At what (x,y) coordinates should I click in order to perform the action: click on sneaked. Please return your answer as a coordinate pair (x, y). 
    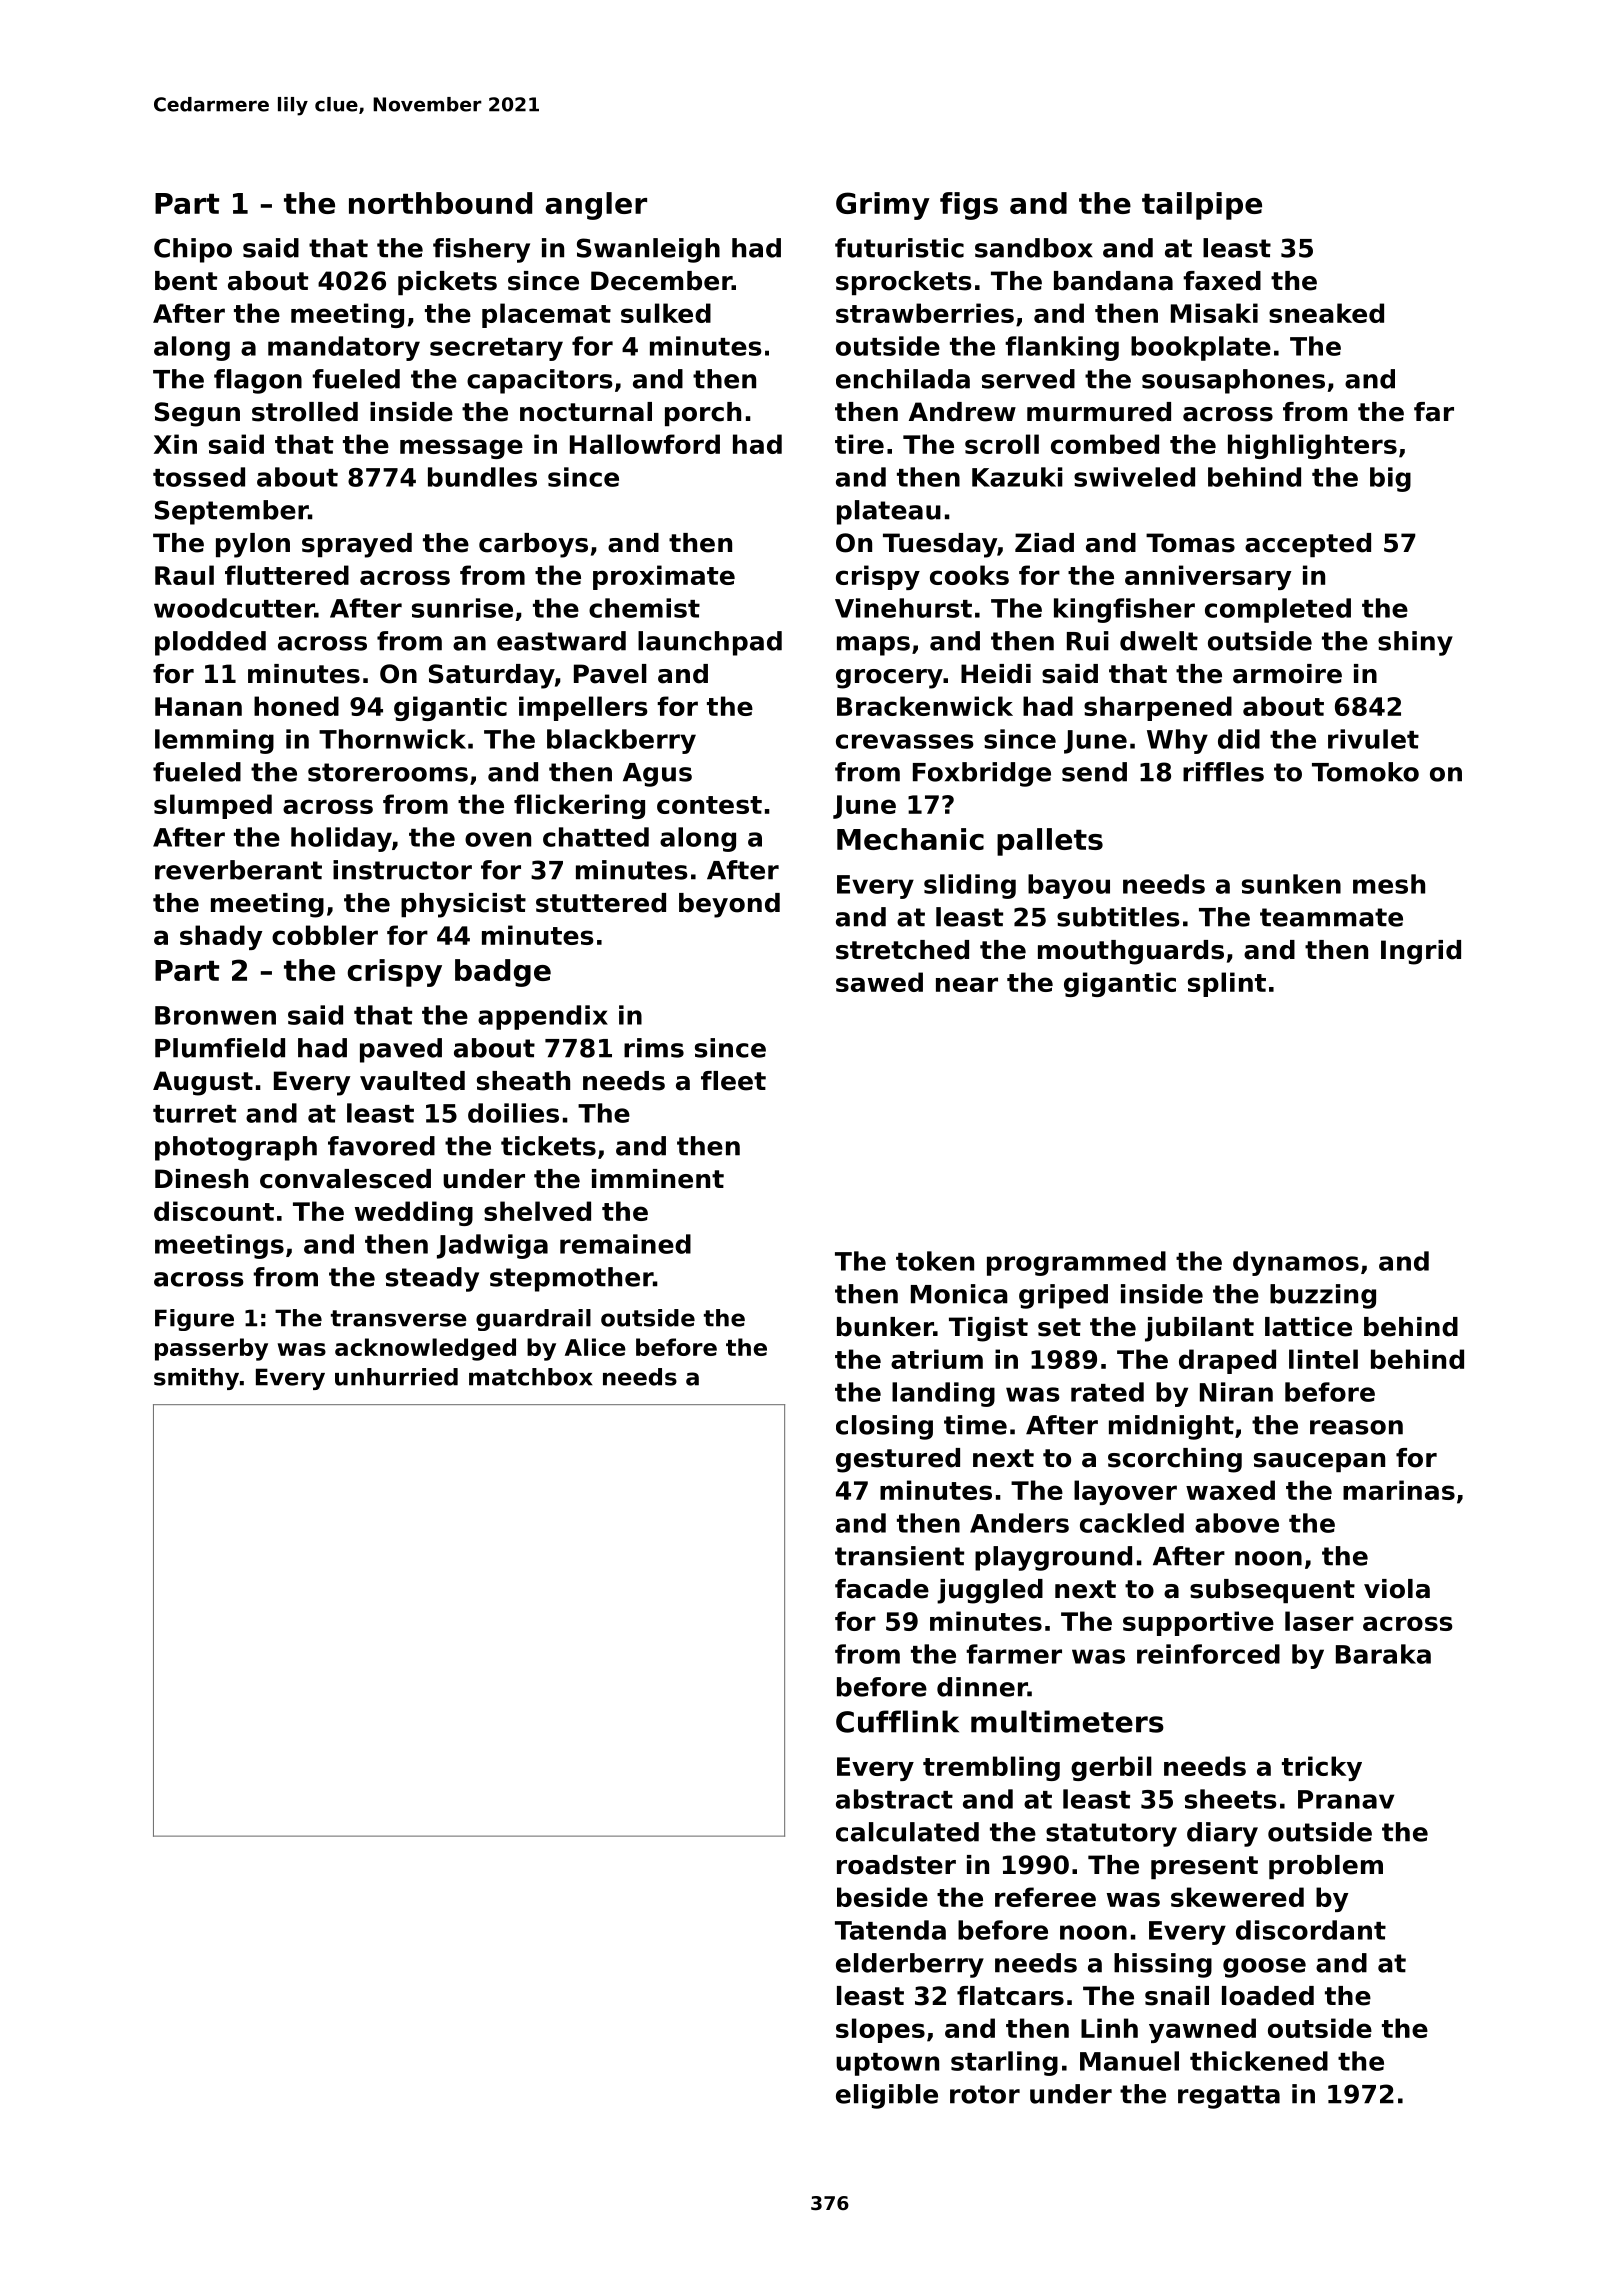
    Looking at the image, I should click on (1326, 313).
